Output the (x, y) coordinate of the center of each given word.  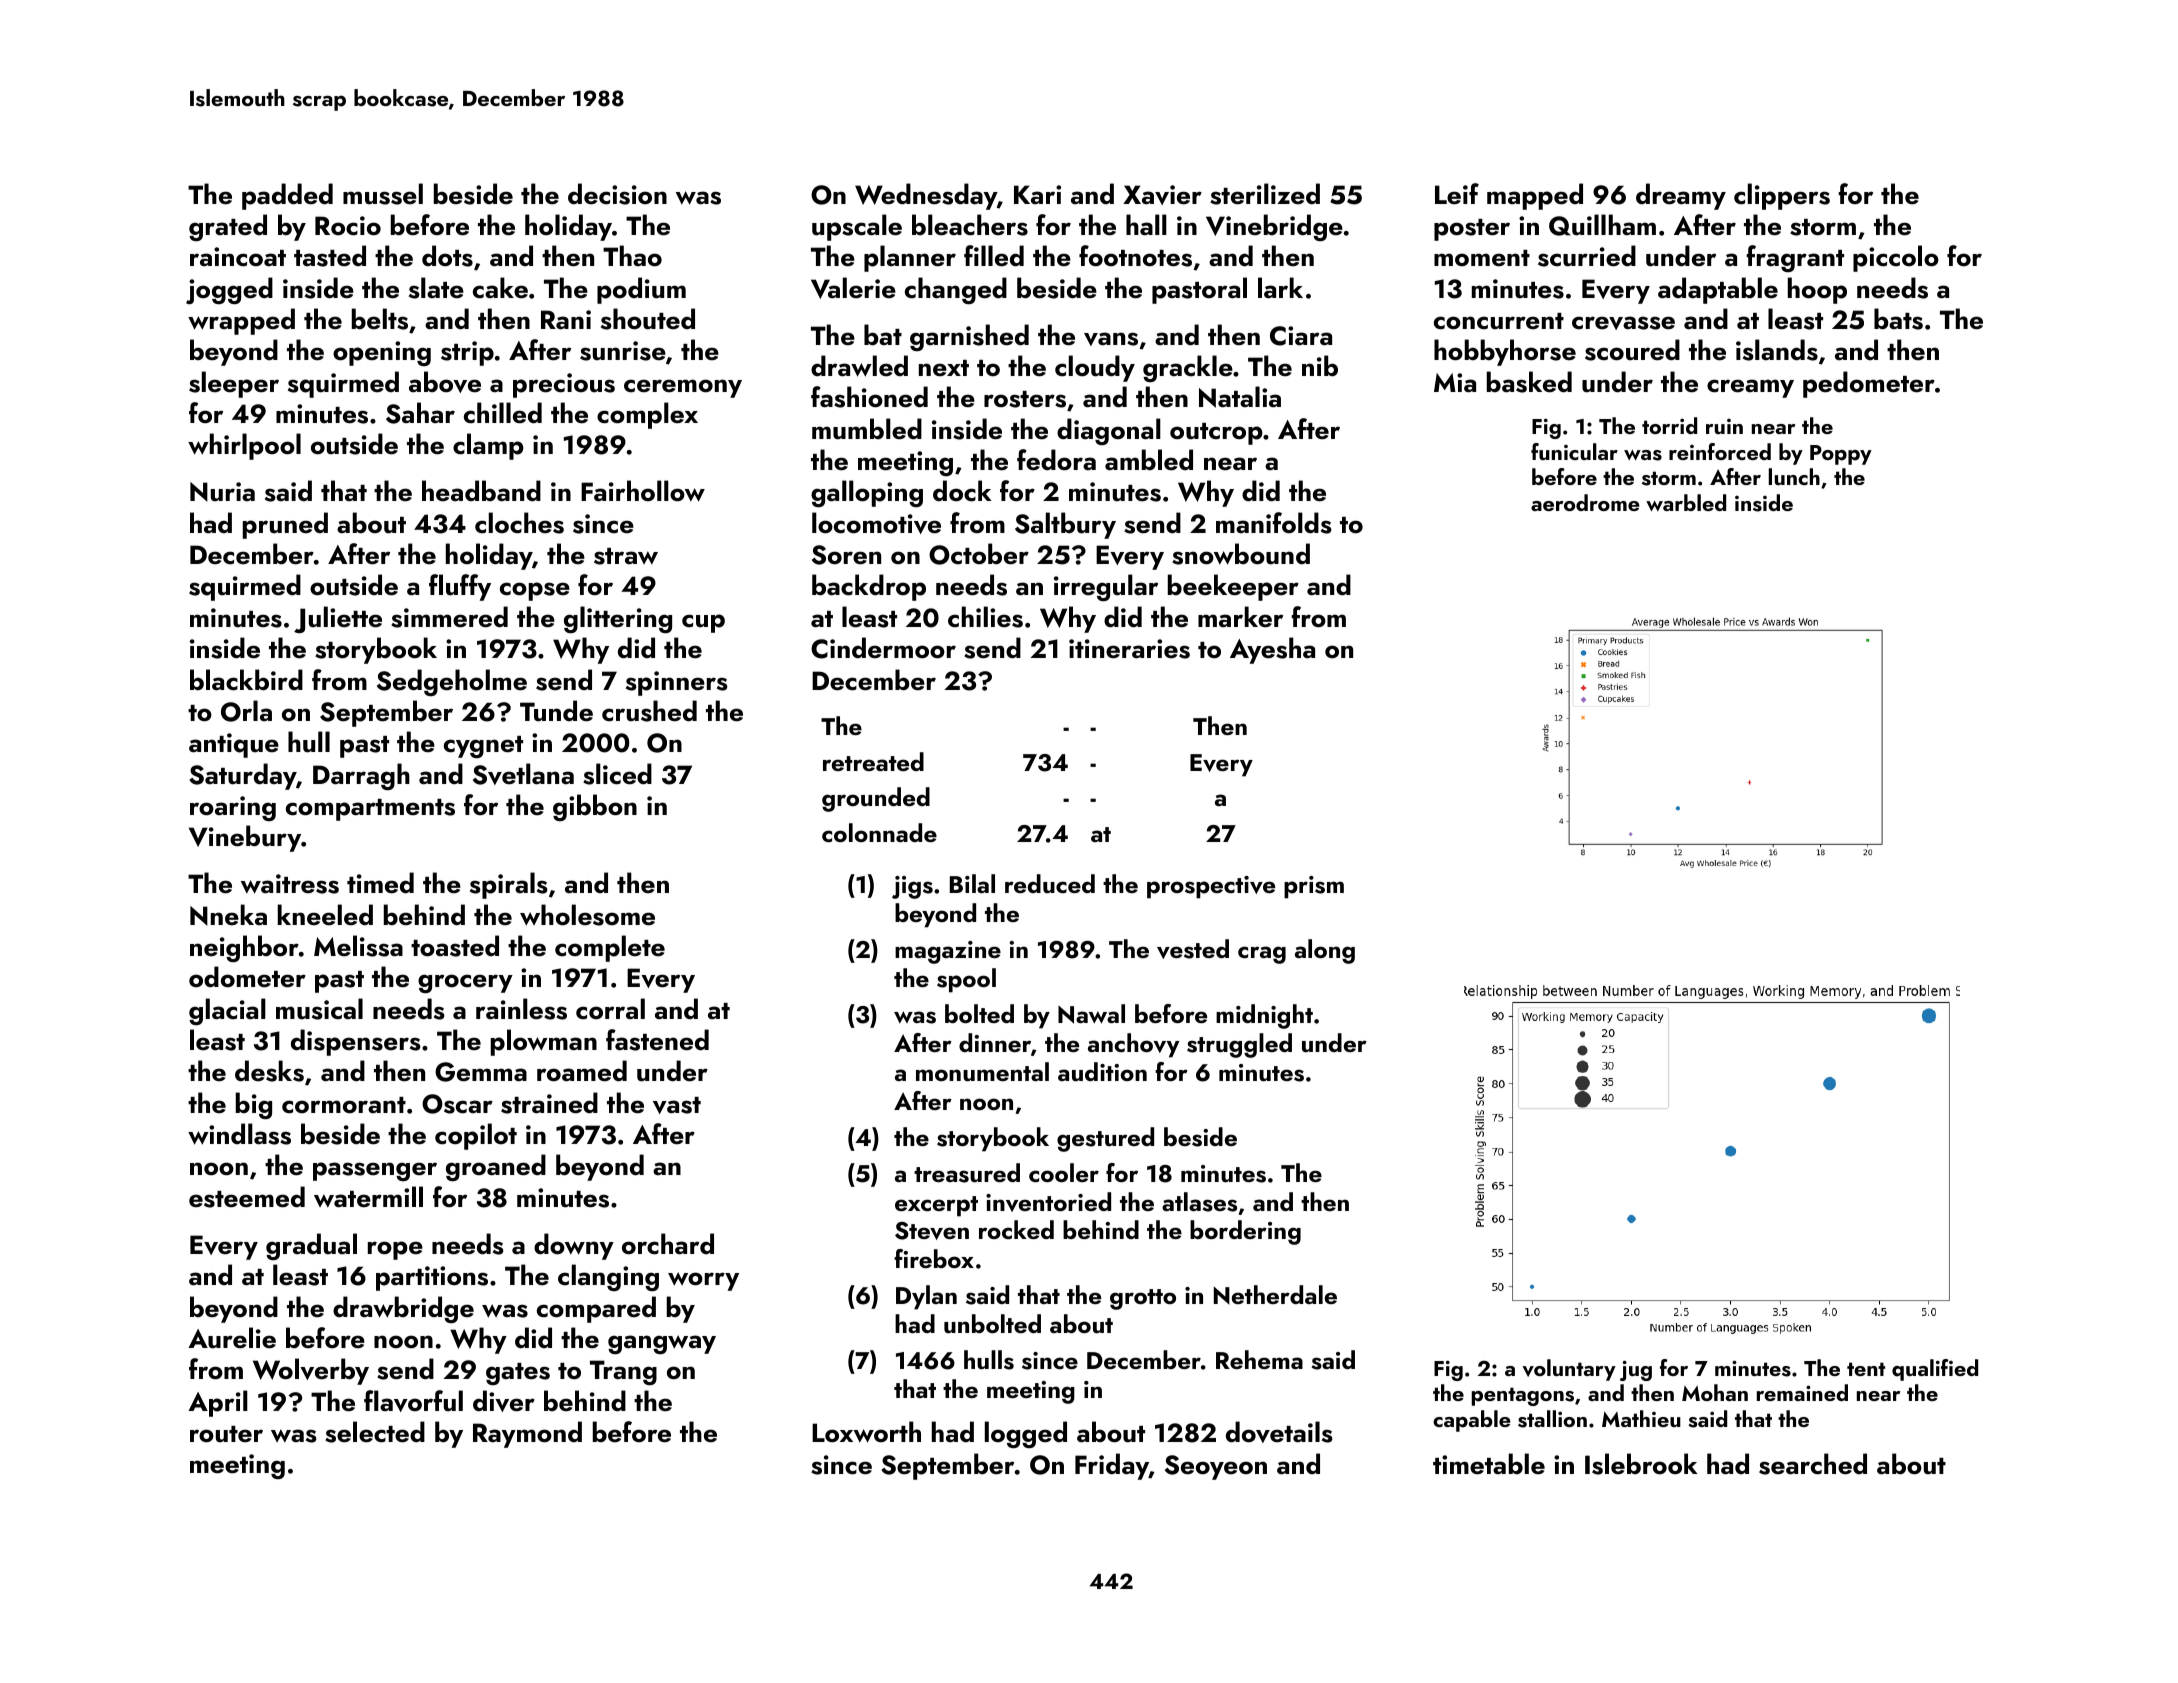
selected (375, 1432)
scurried (1587, 256)
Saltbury (1065, 525)
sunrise (623, 351)
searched (1813, 1464)
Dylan (926, 1297)
